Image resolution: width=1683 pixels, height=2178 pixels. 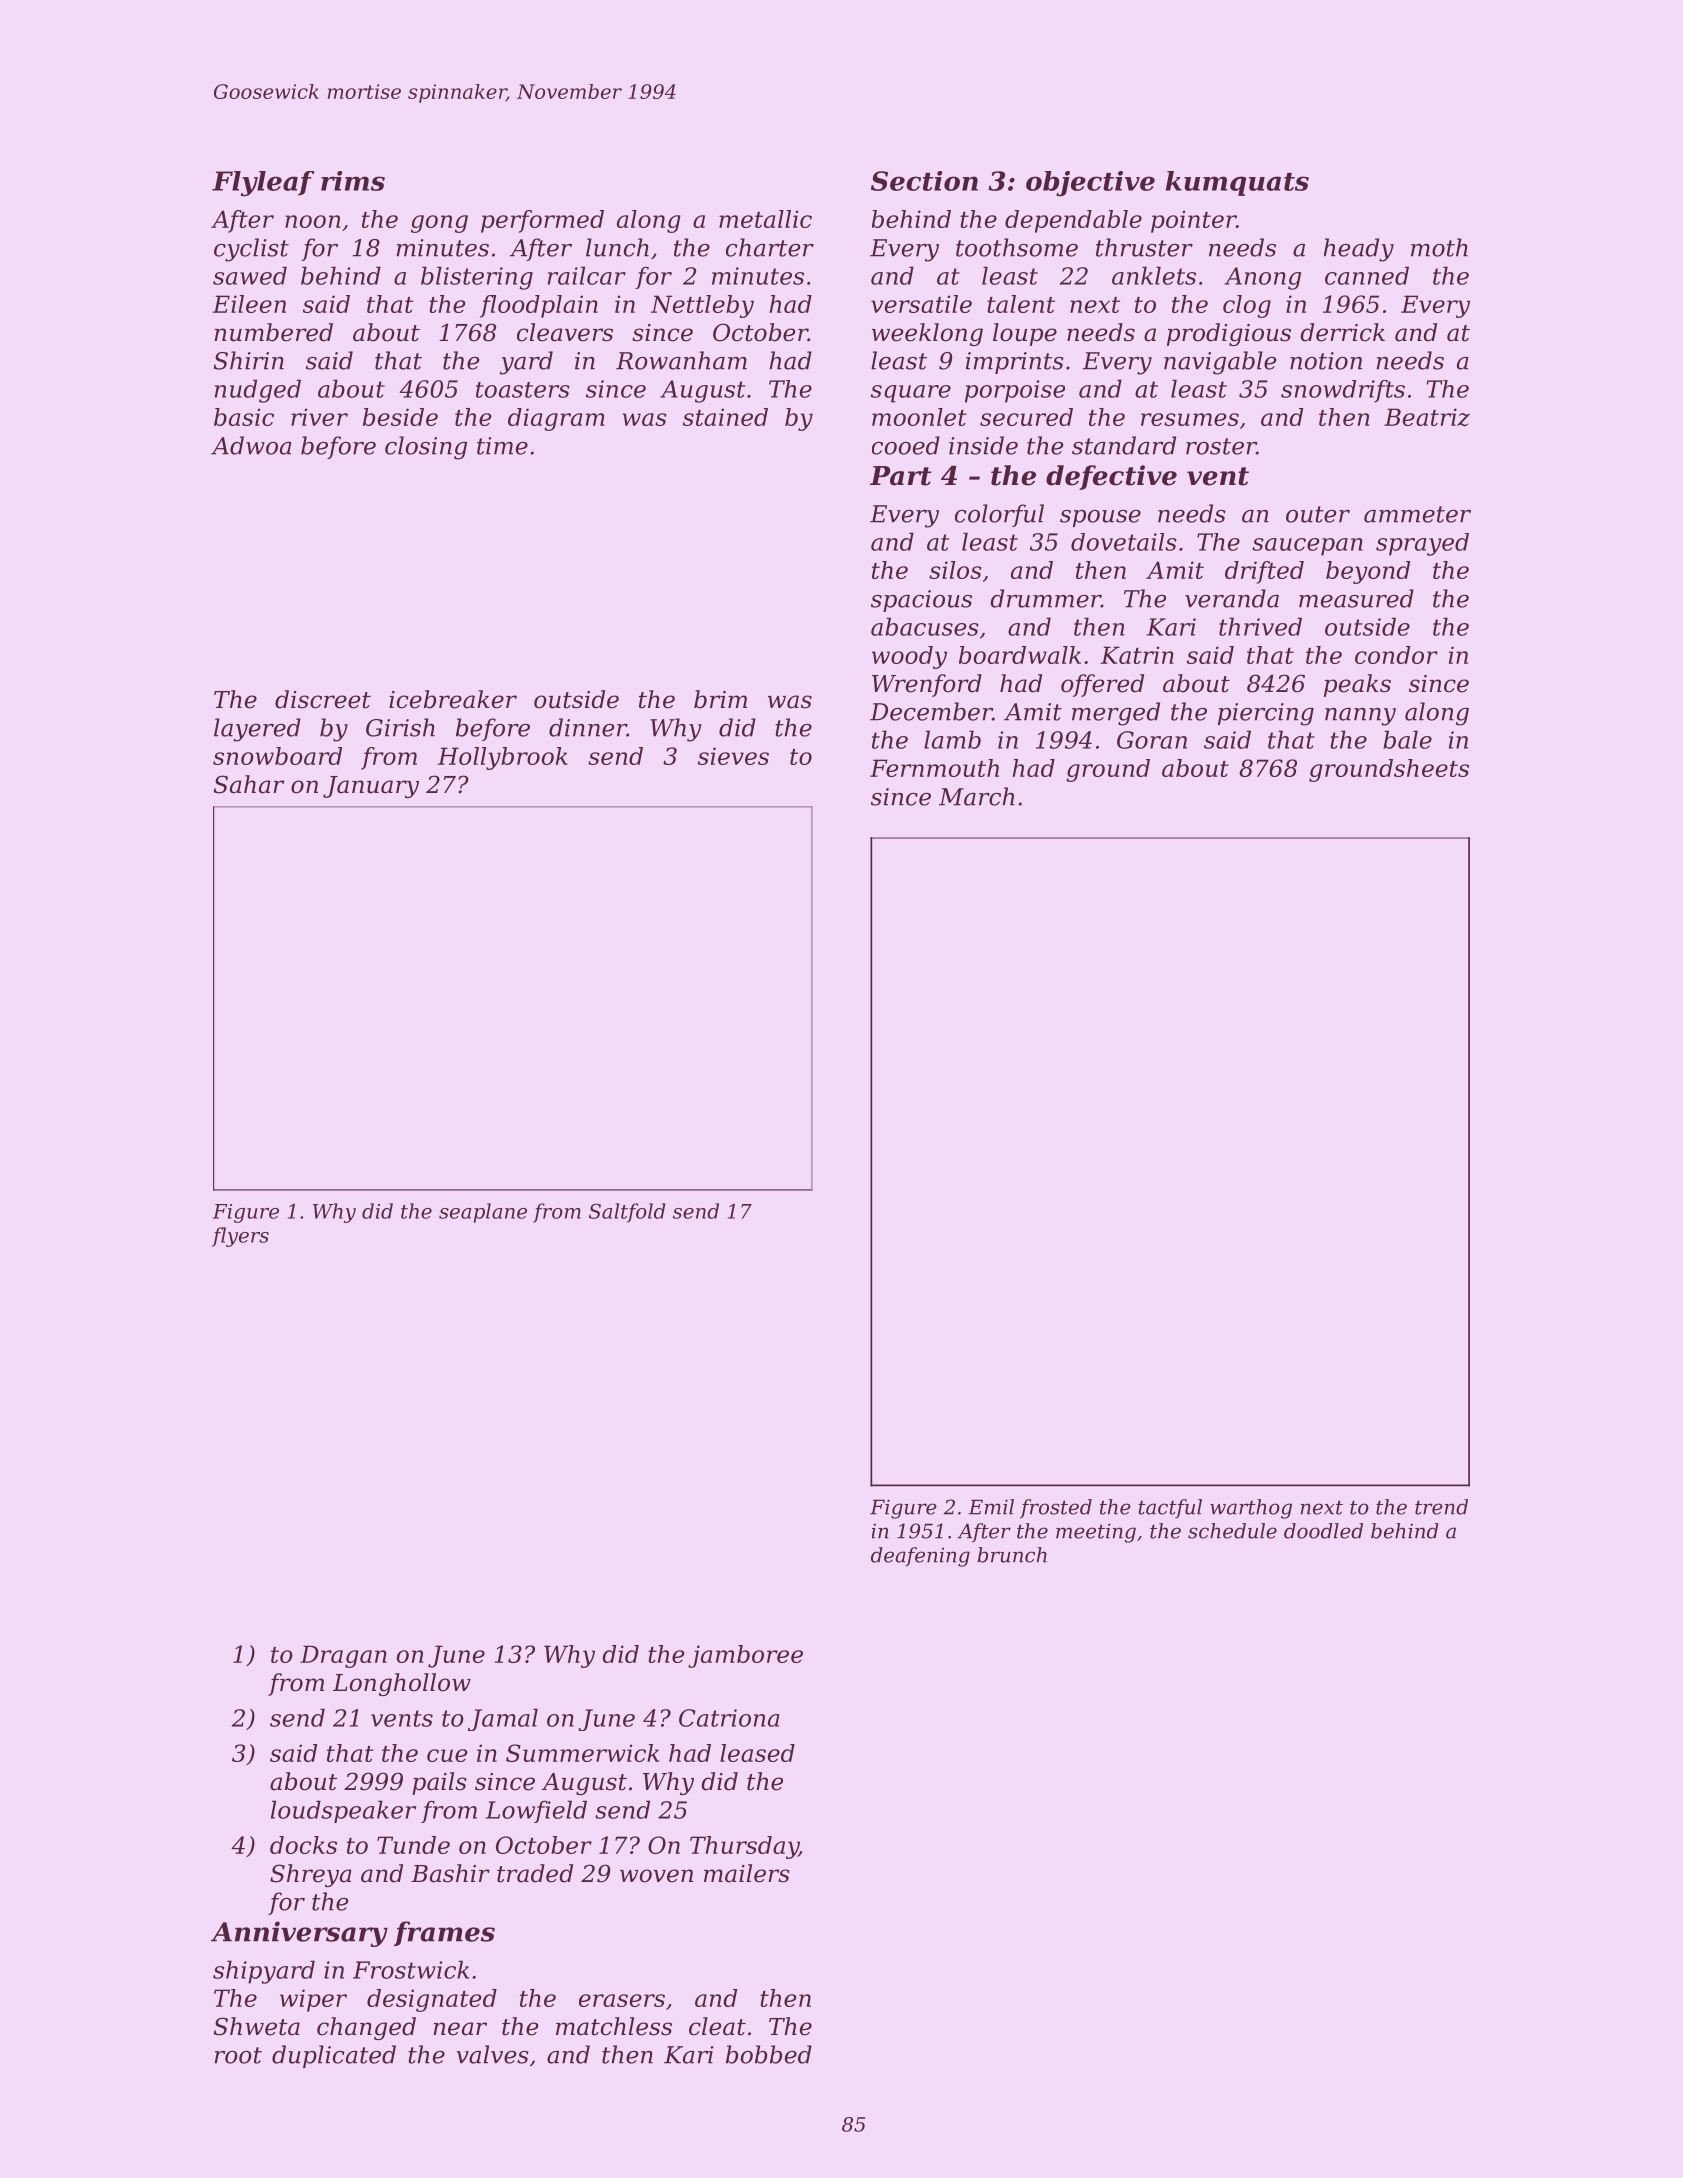 What do you see at coordinates (1323, 1531) in the image?
I see `doodled` at bounding box center [1323, 1531].
